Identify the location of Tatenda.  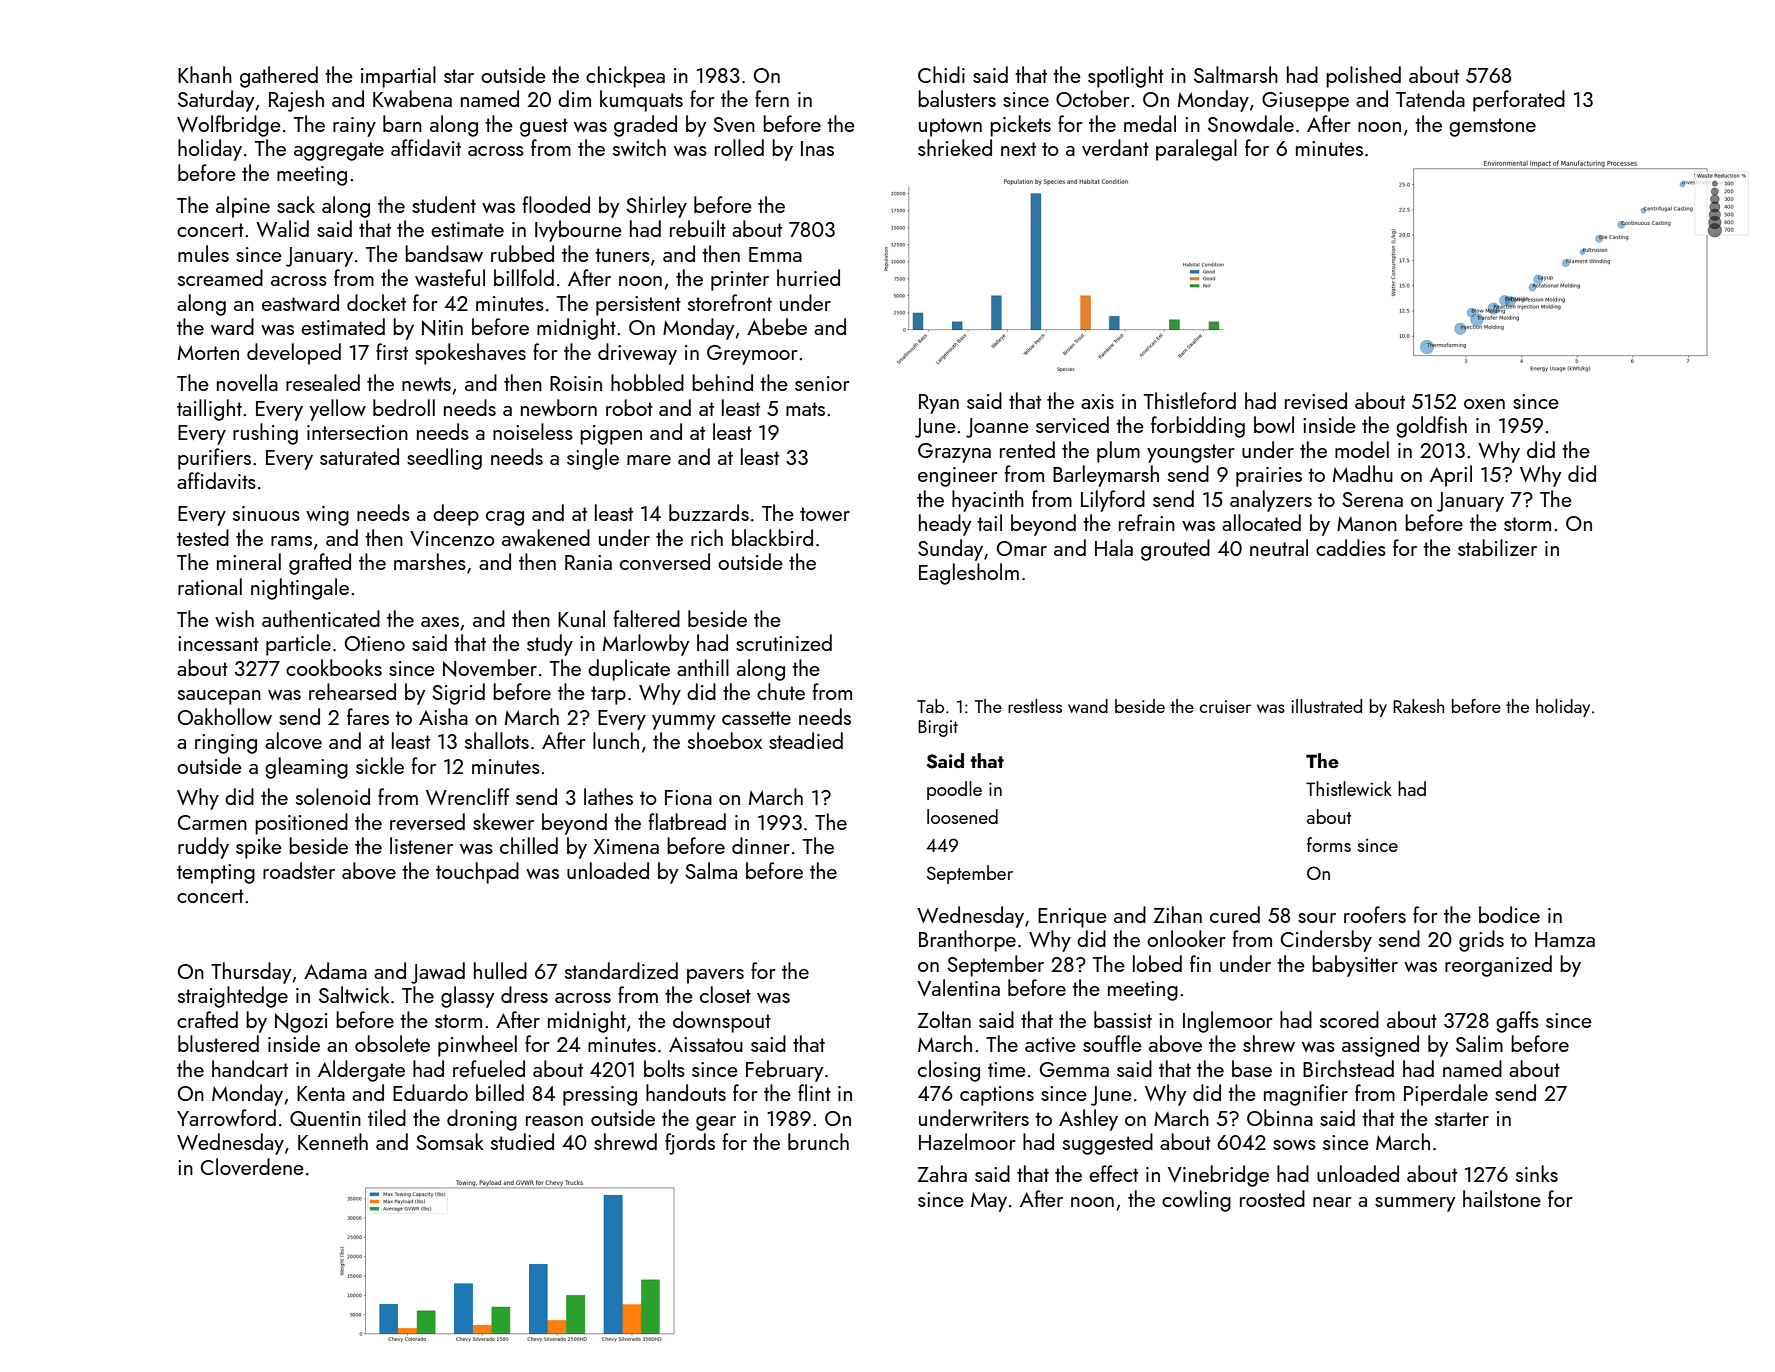
(1430, 98).
